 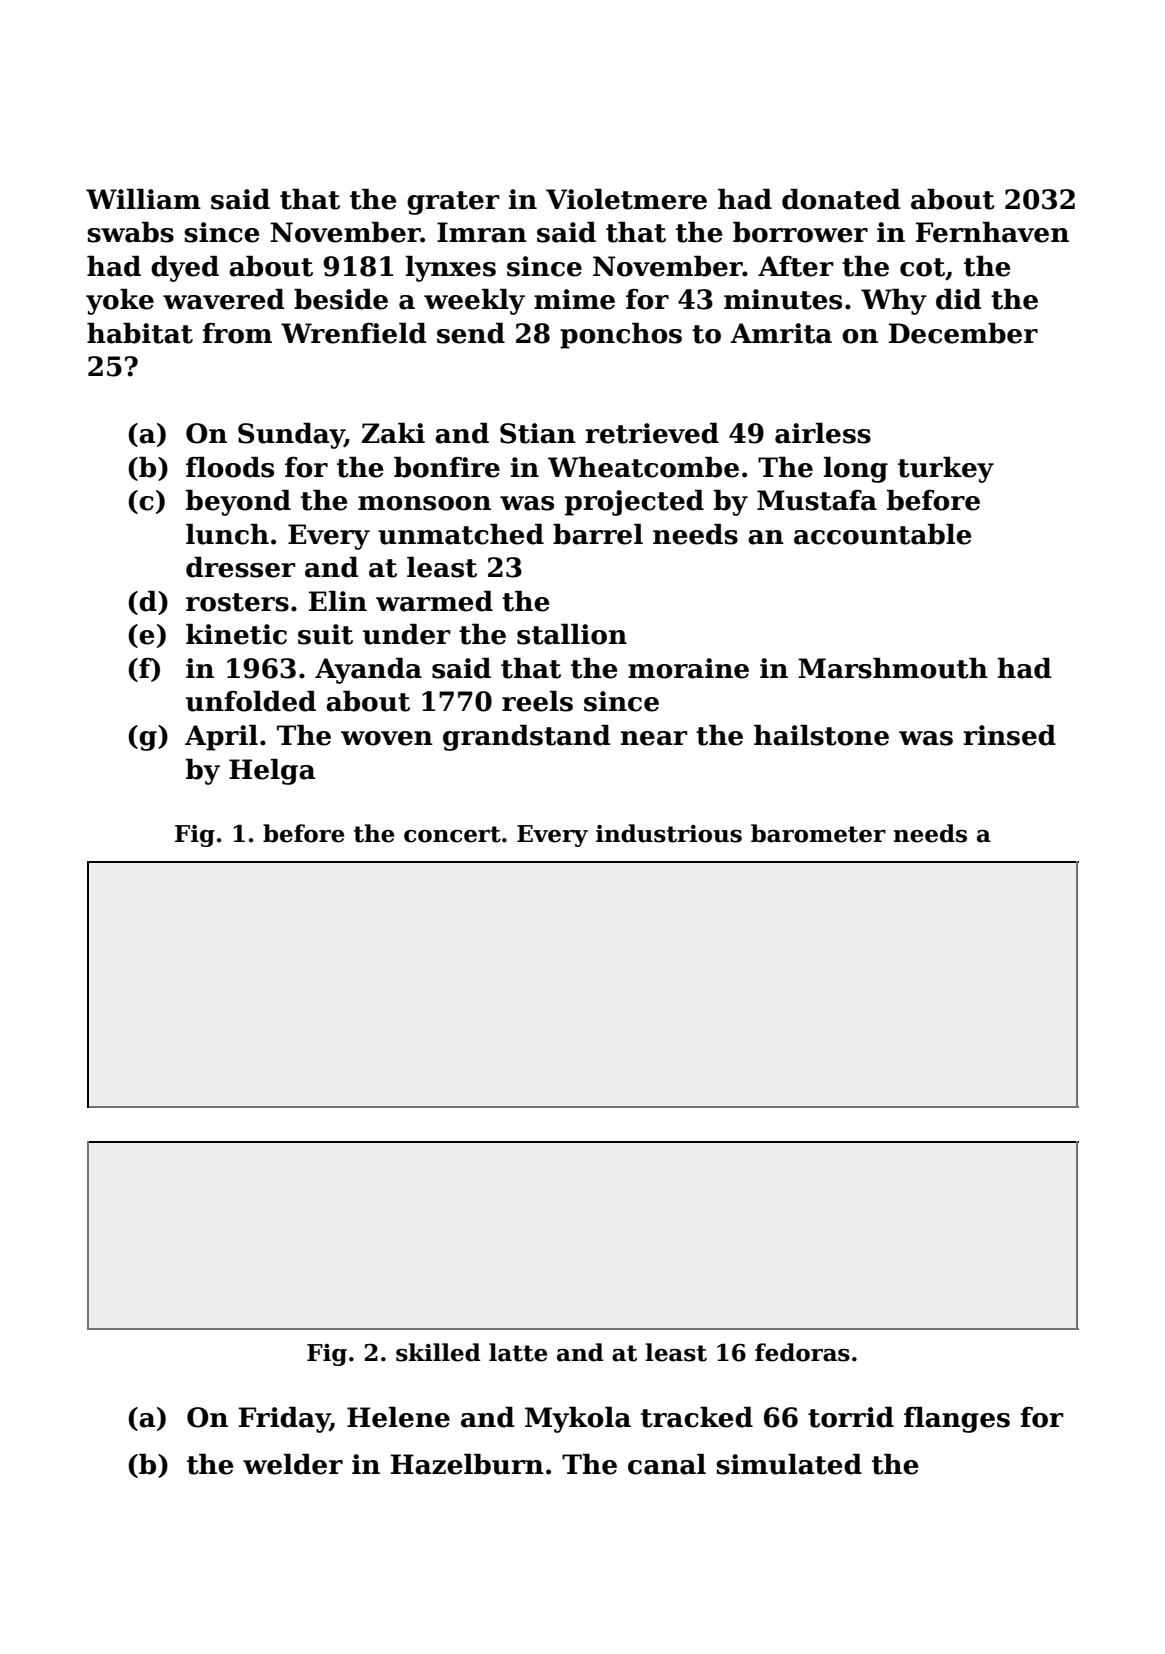 I want to click on industrious, so click(x=669, y=833).
